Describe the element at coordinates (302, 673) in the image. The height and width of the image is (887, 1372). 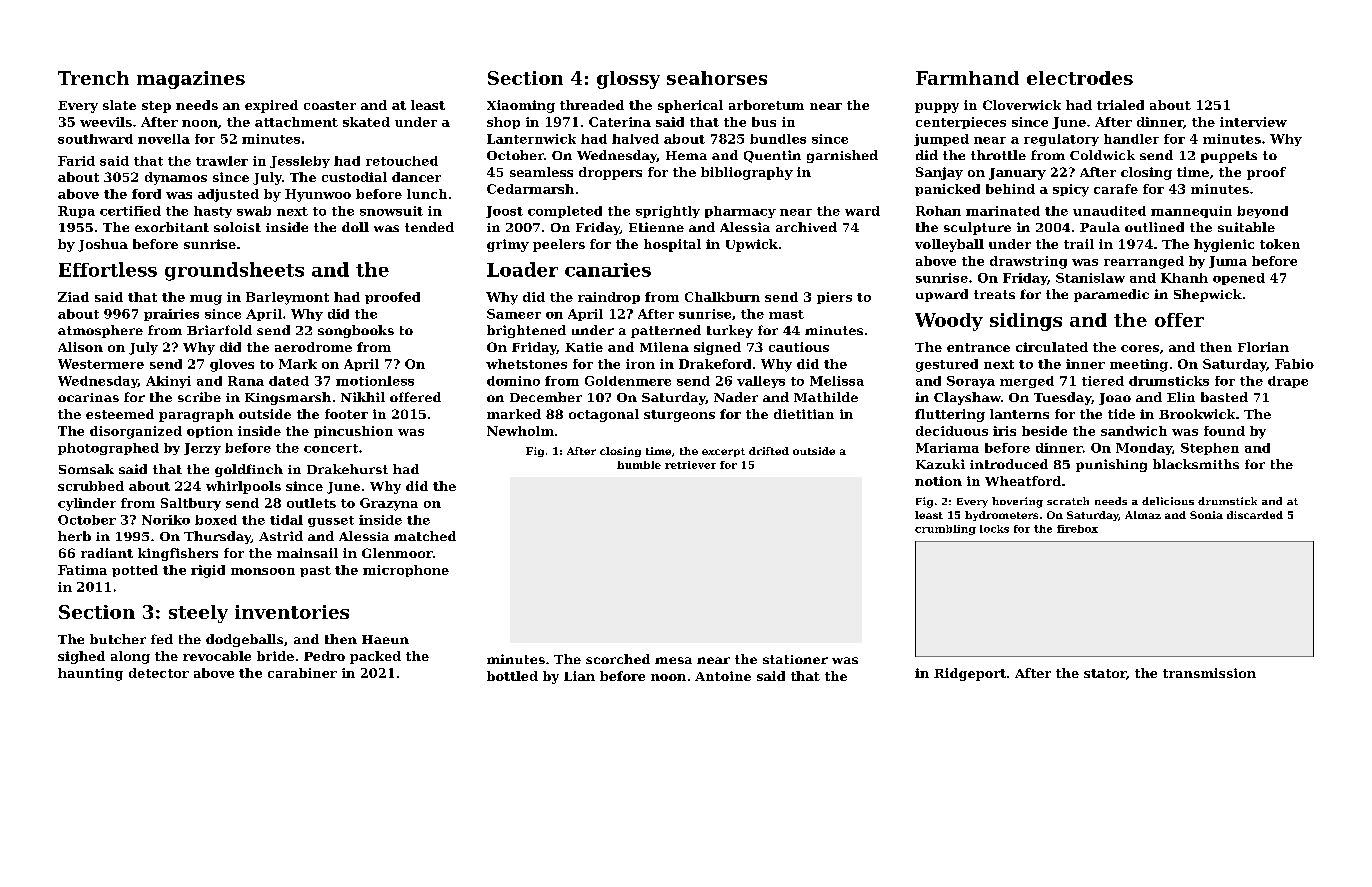
I see `carabiner` at that location.
